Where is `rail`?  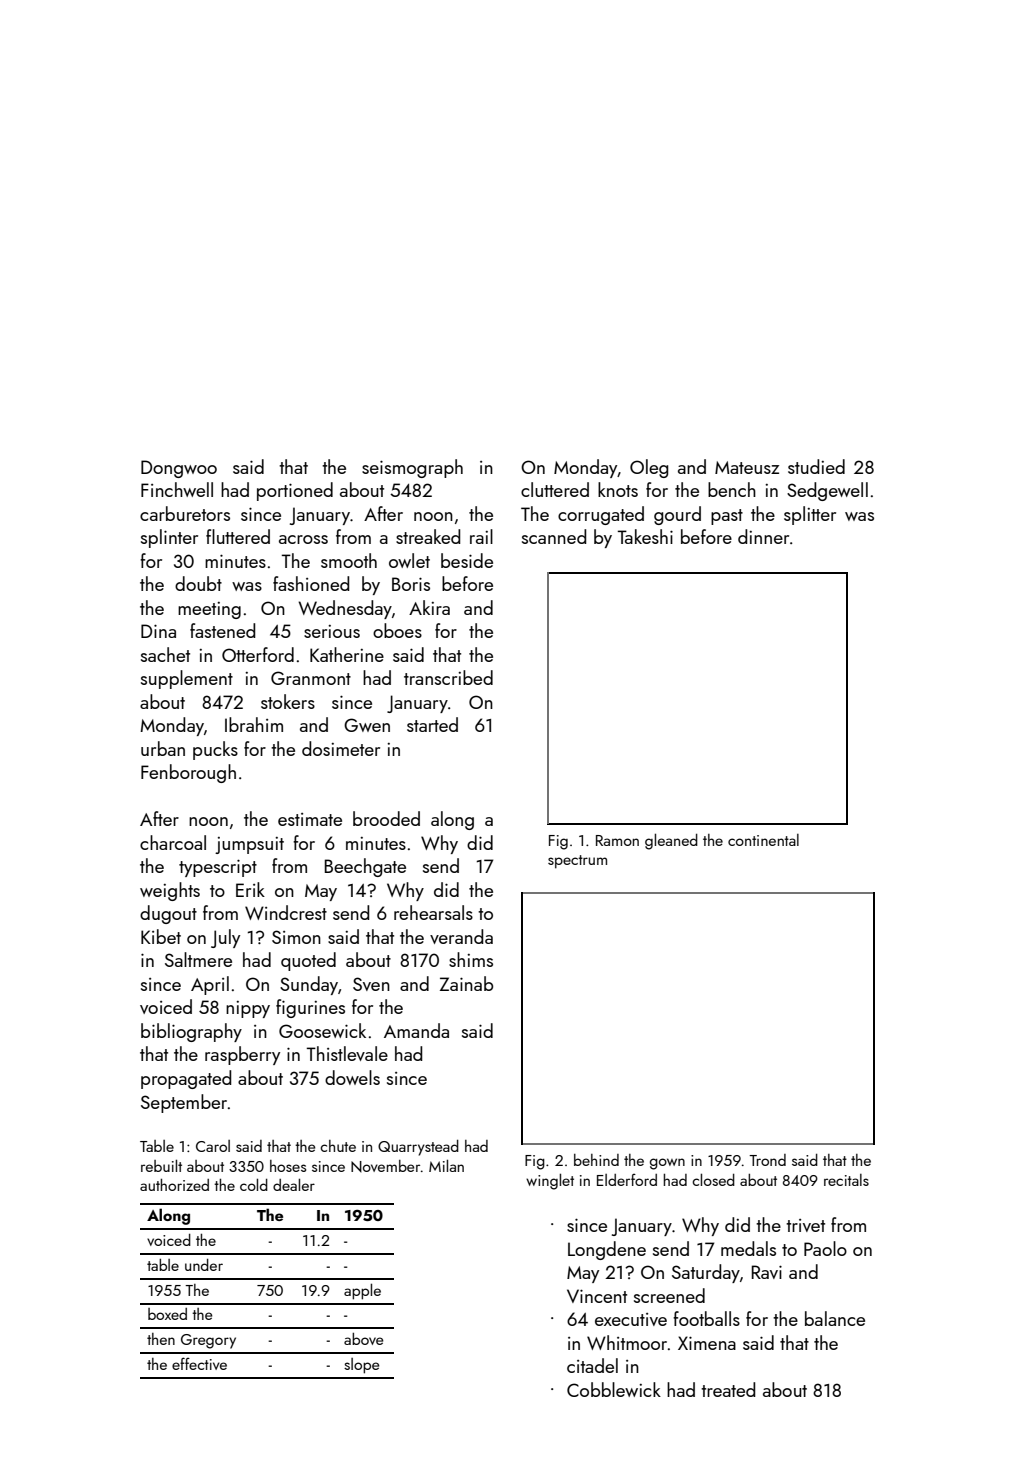 rail is located at coordinates (481, 536).
